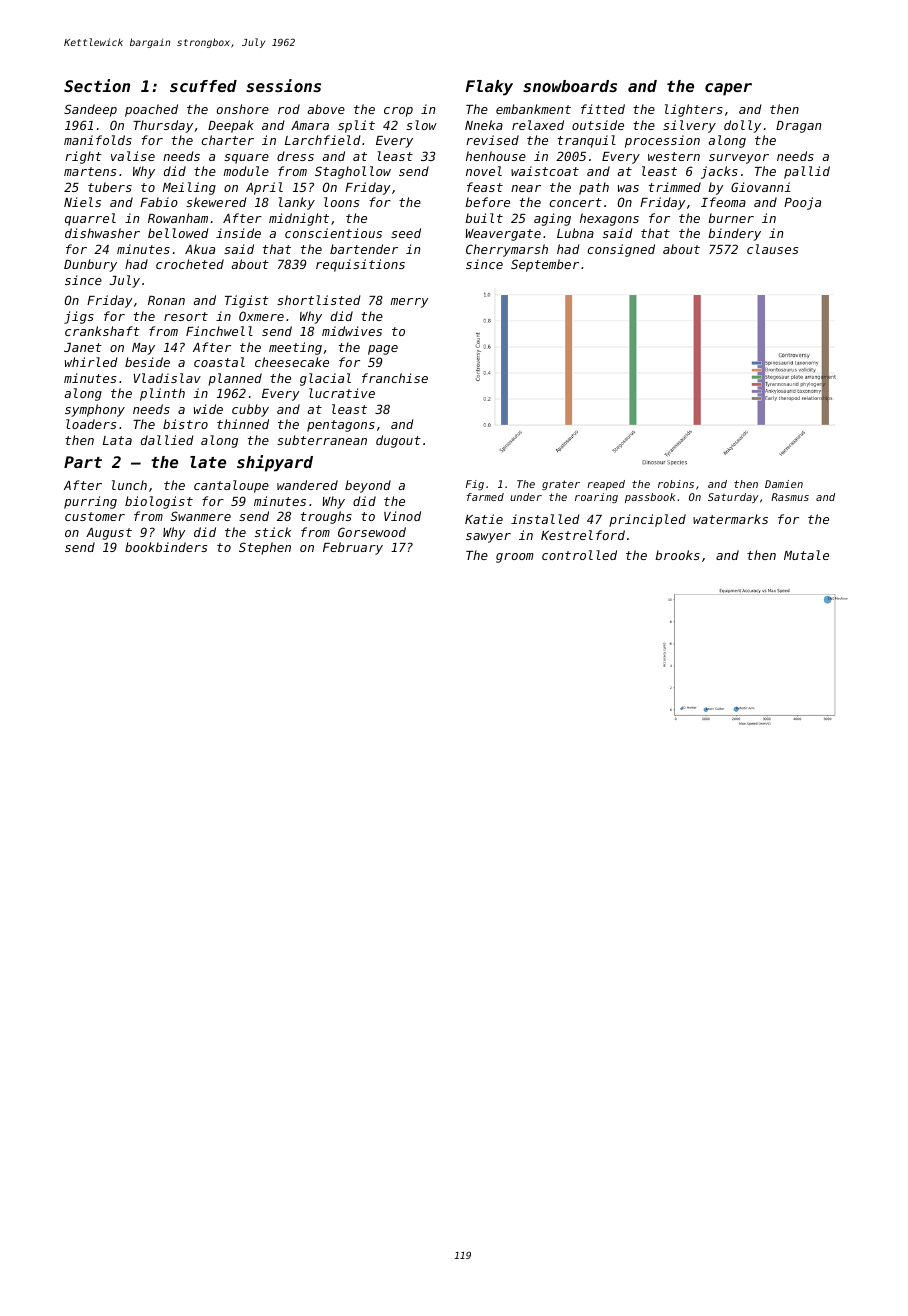 The height and width of the image is (1316, 908). What do you see at coordinates (790, 497) in the image?
I see `Rasmus` at bounding box center [790, 497].
